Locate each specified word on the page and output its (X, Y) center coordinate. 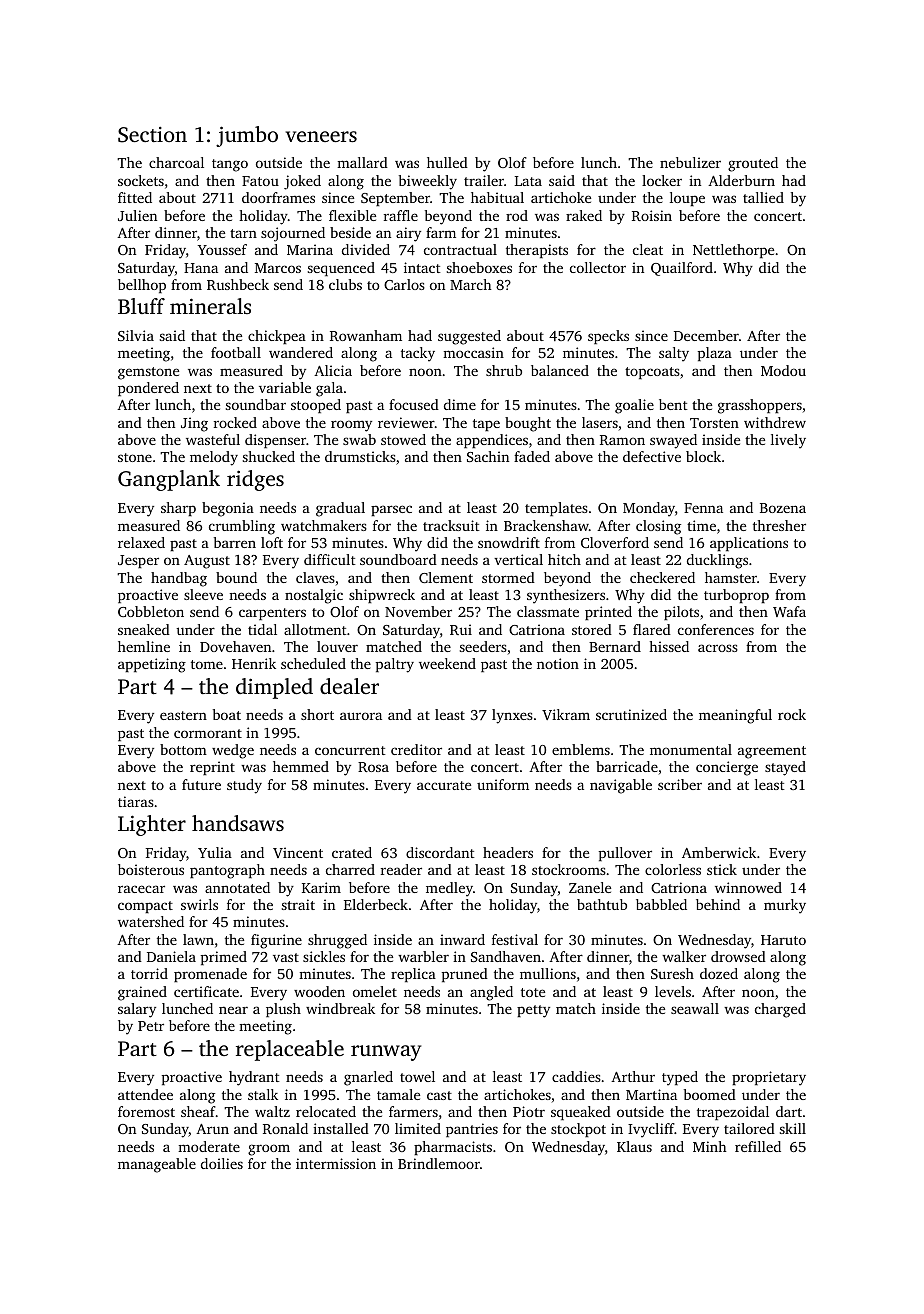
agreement (772, 752)
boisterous (151, 869)
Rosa (373, 767)
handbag (179, 579)
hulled (447, 162)
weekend (447, 663)
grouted (753, 164)
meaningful (735, 716)
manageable (157, 1165)
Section (152, 135)
